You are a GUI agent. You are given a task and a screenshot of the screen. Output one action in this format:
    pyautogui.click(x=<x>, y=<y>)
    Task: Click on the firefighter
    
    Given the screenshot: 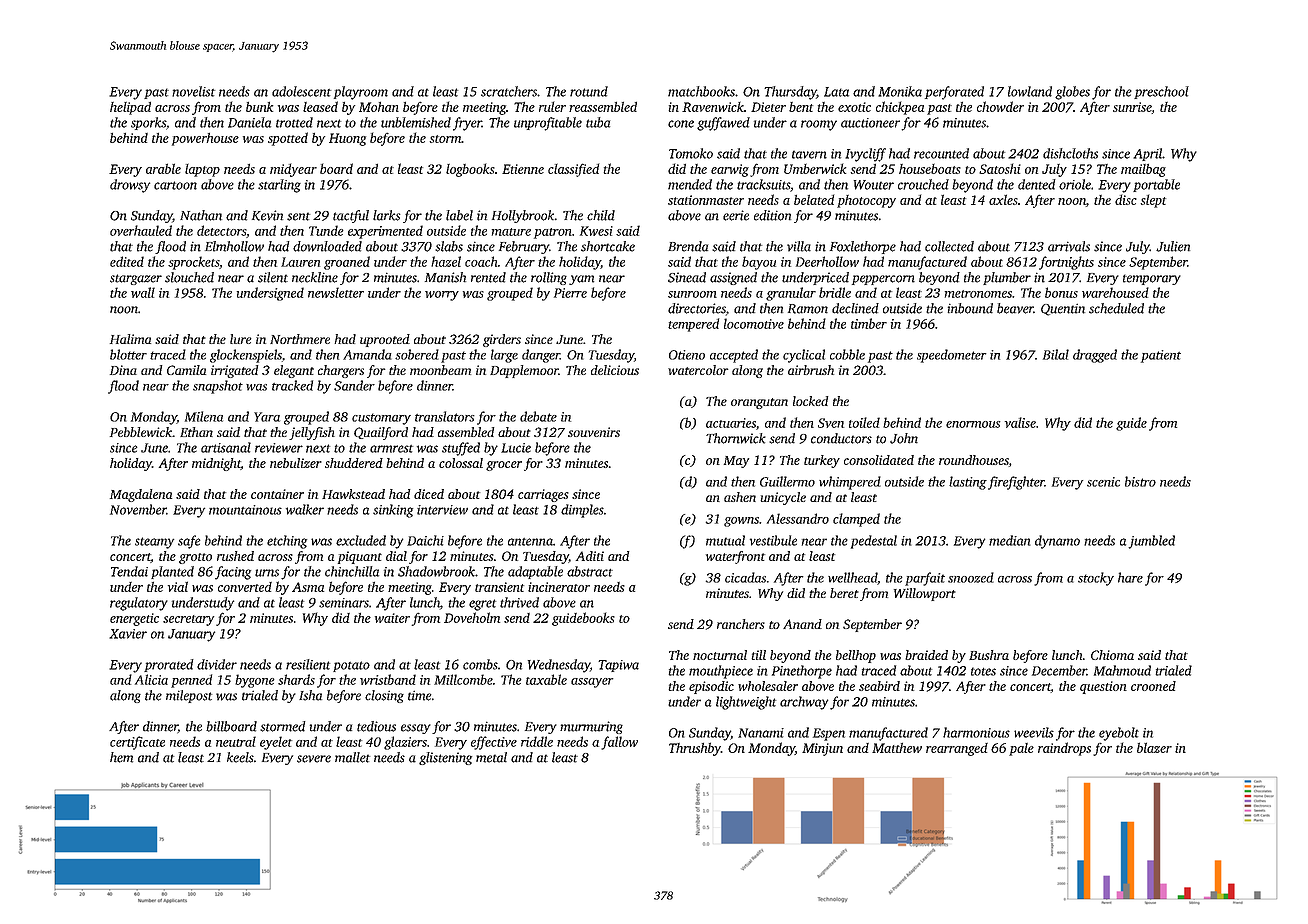 What is the action you would take?
    pyautogui.click(x=1016, y=483)
